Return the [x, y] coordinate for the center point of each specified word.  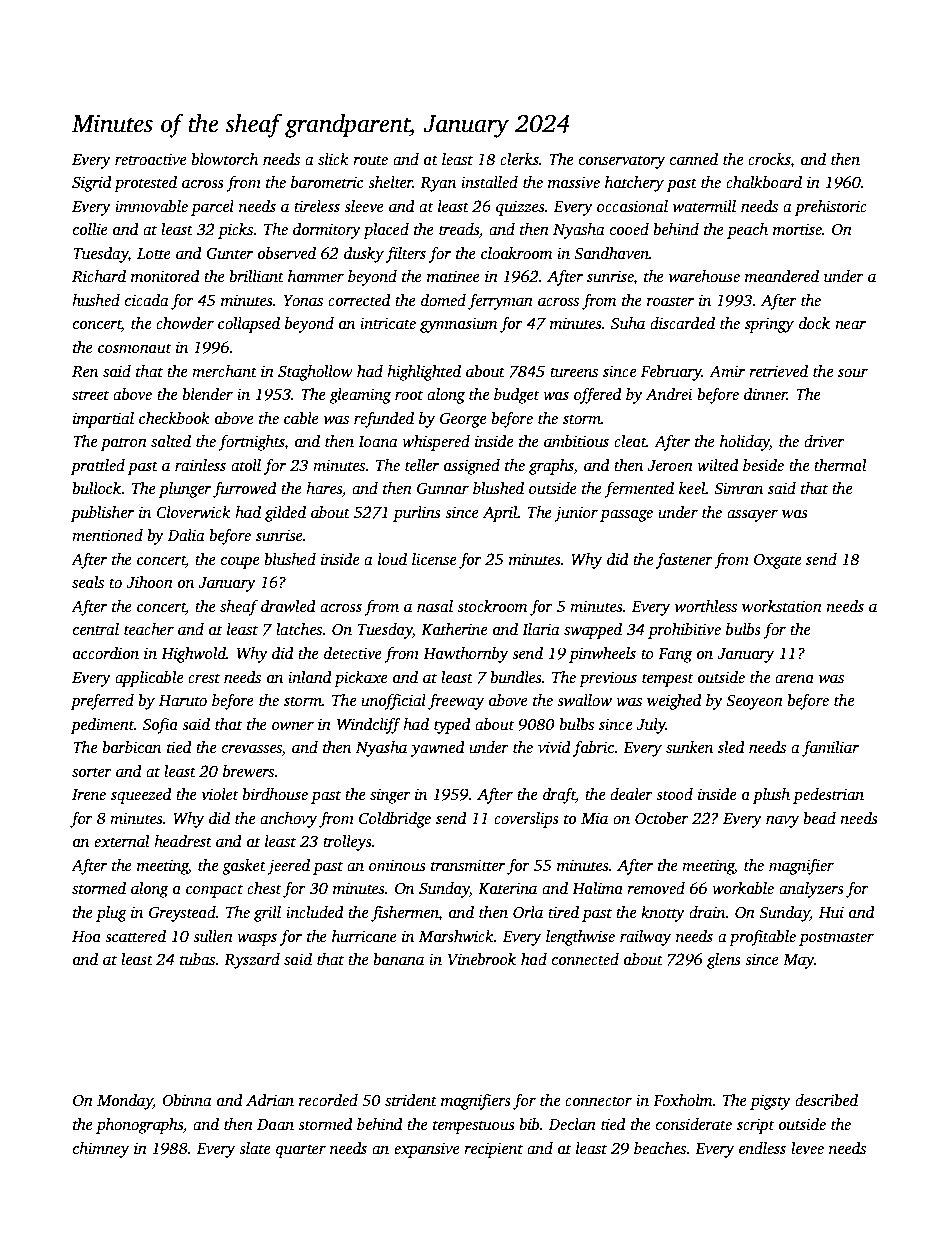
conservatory [622, 162]
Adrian [270, 1100]
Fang [675, 655]
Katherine [454, 629]
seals [88, 582]
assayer [752, 516]
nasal [435, 606]
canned [694, 159]
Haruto [183, 700]
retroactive [151, 159]
